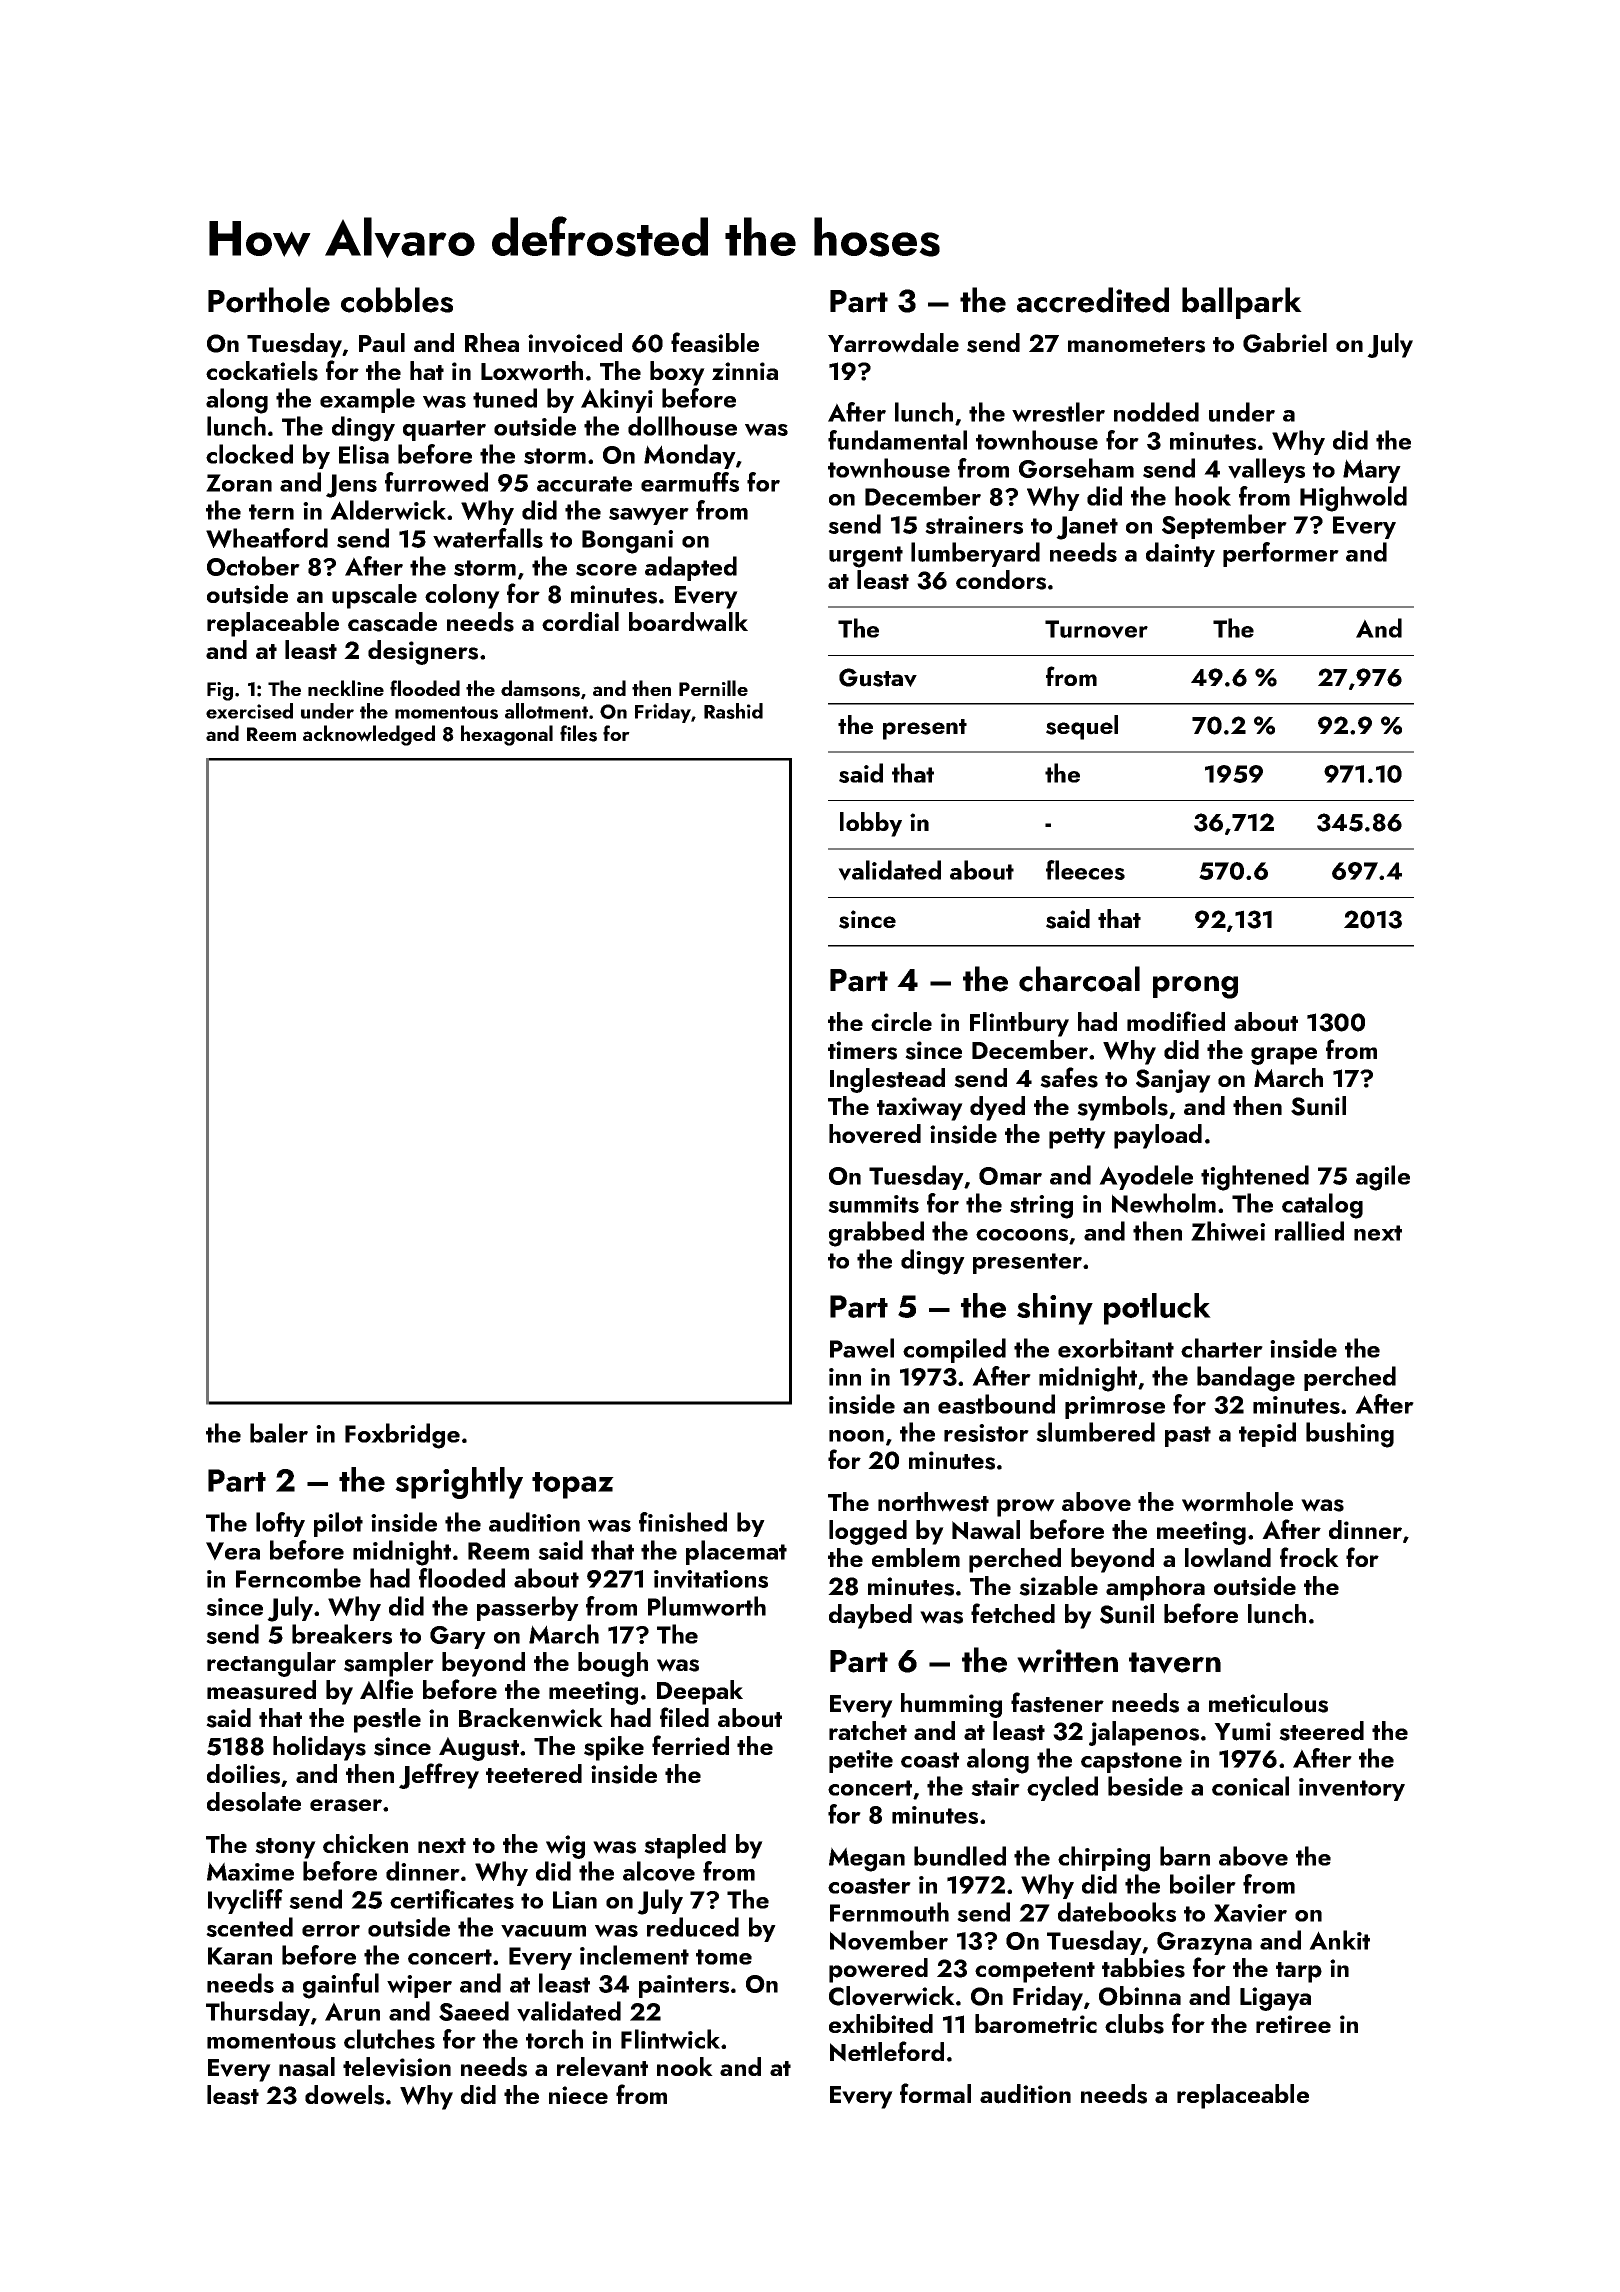  Describe the element at coordinates (690, 456) in the document. I see `Monday` at that location.
